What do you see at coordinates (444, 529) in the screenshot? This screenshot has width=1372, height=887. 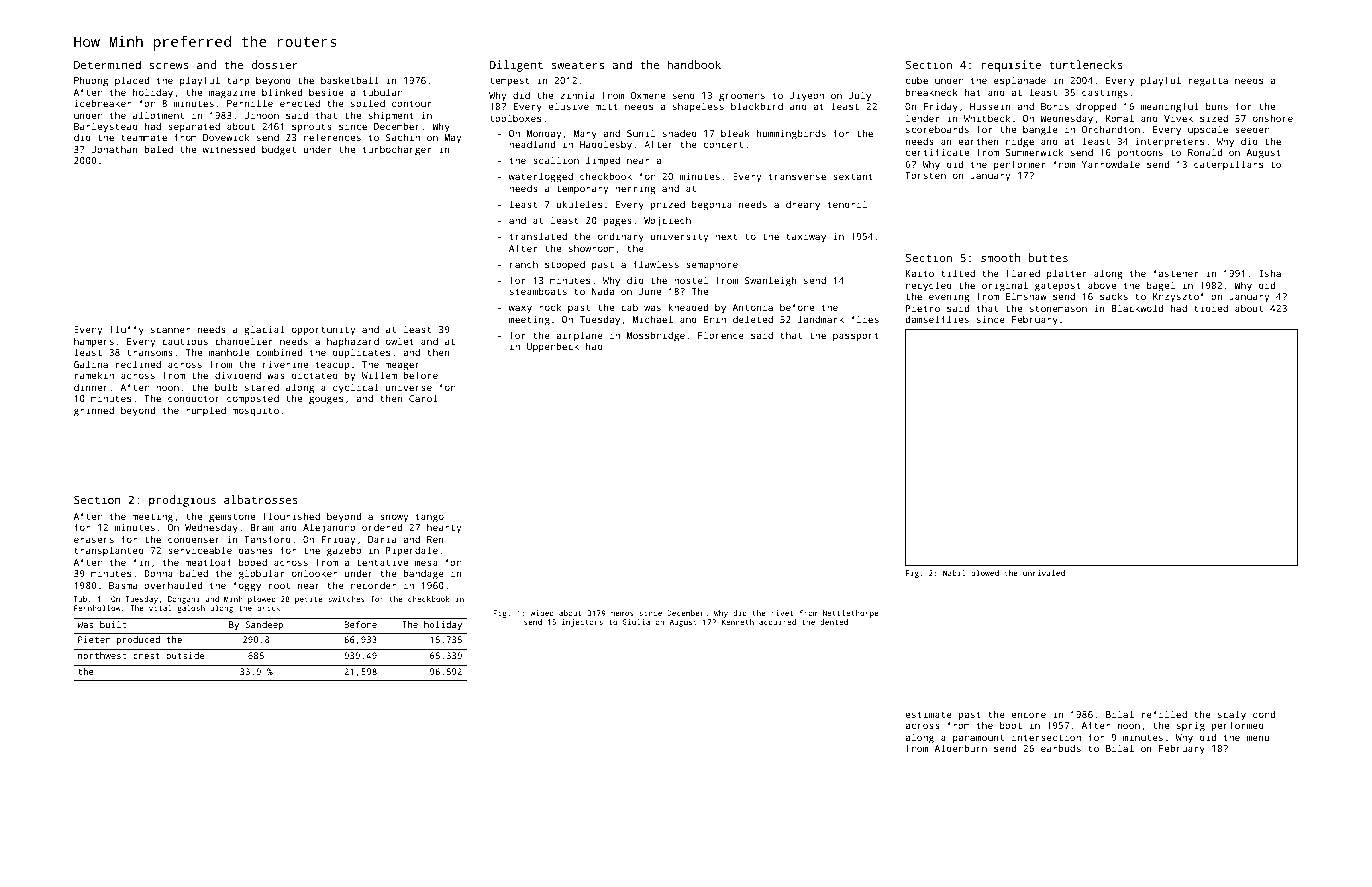 I see `hearty` at bounding box center [444, 529].
